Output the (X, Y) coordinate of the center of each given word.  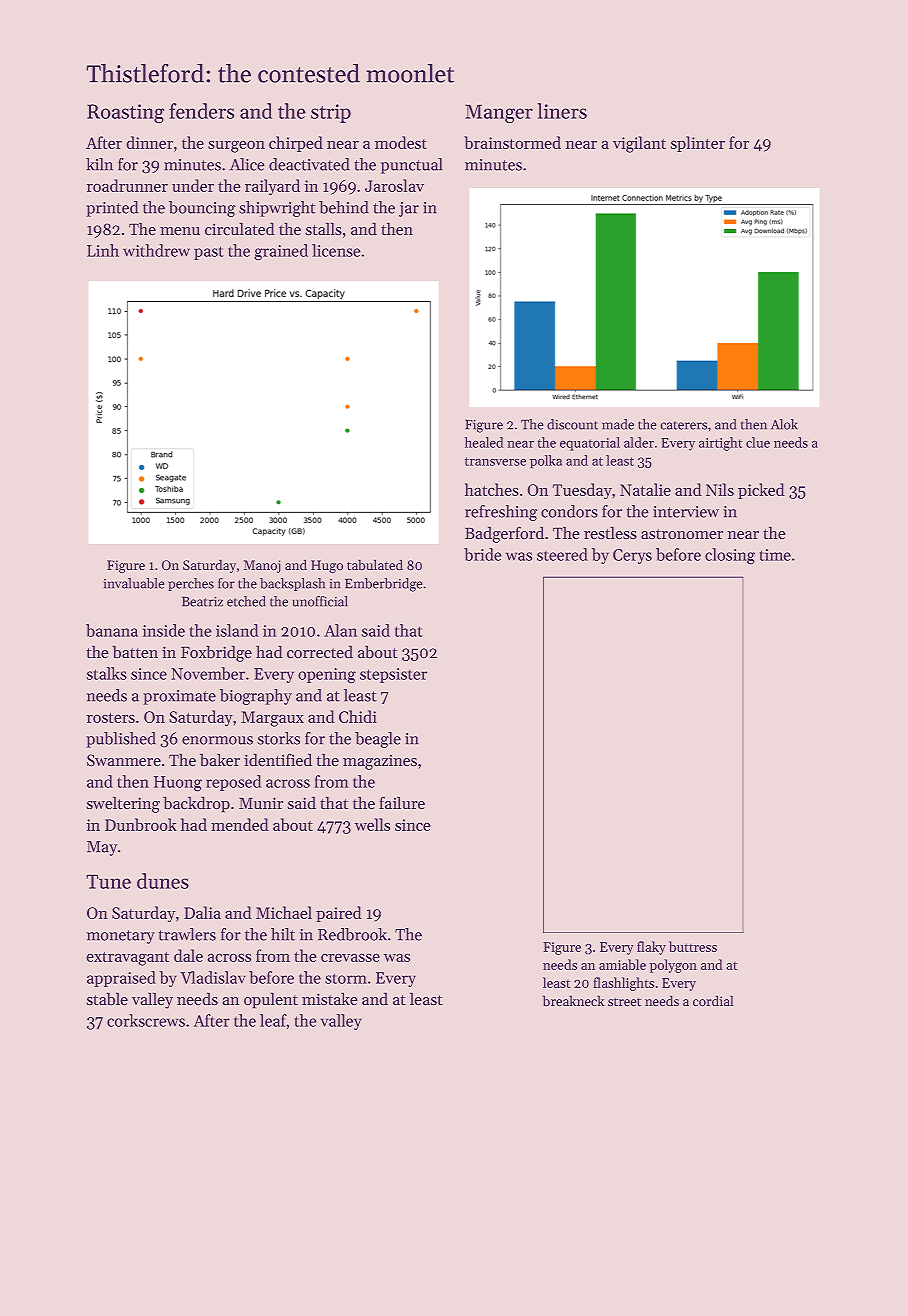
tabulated (375, 565)
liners (562, 111)
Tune (109, 882)
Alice (247, 164)
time (775, 555)
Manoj (262, 566)
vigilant (639, 144)
